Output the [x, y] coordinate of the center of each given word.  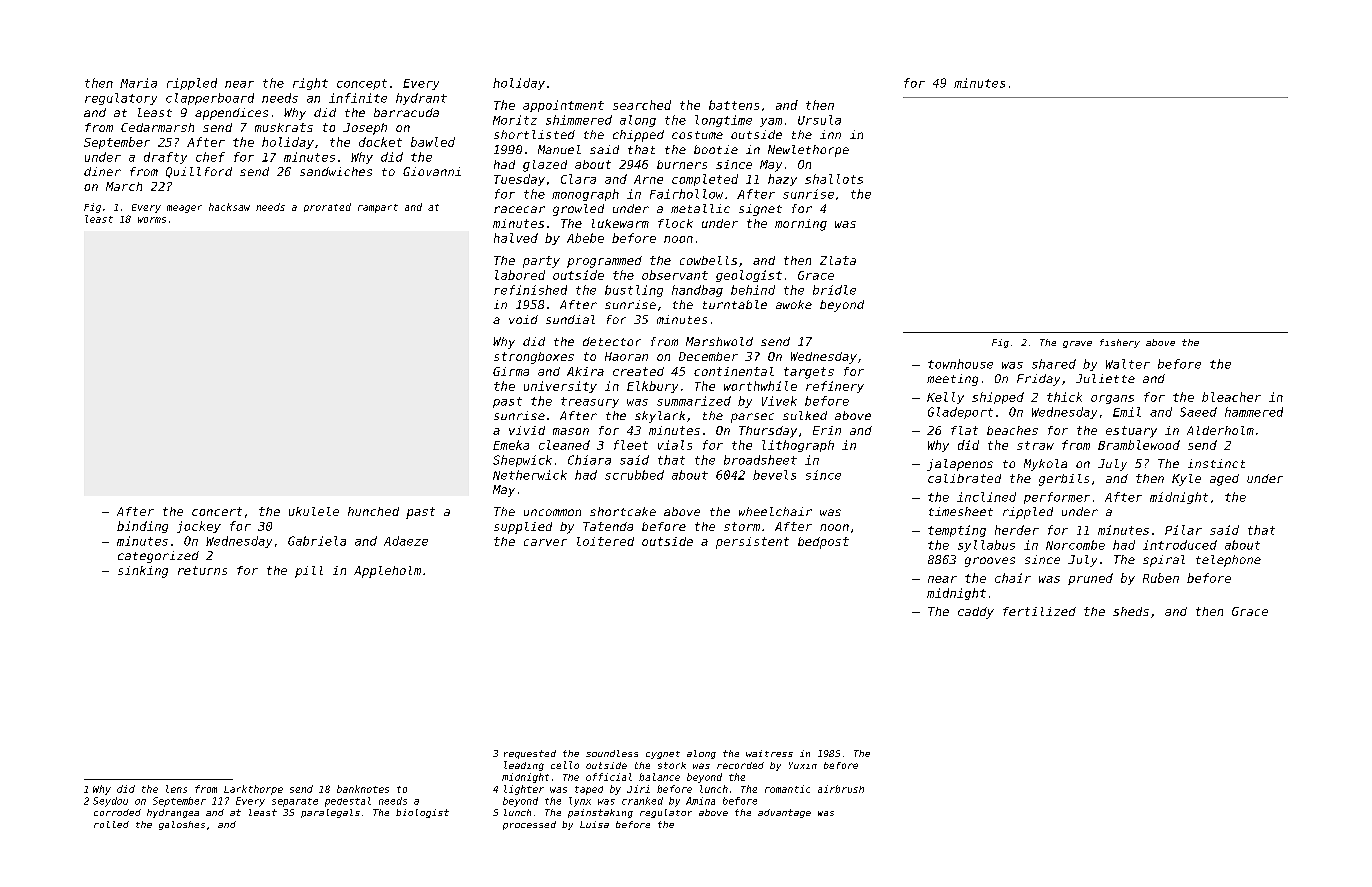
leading [524, 766]
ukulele [314, 511]
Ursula [819, 120]
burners [682, 164]
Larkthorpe [253, 790]
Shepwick [522, 461]
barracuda [406, 112]
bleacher [1231, 397]
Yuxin [803, 765]
